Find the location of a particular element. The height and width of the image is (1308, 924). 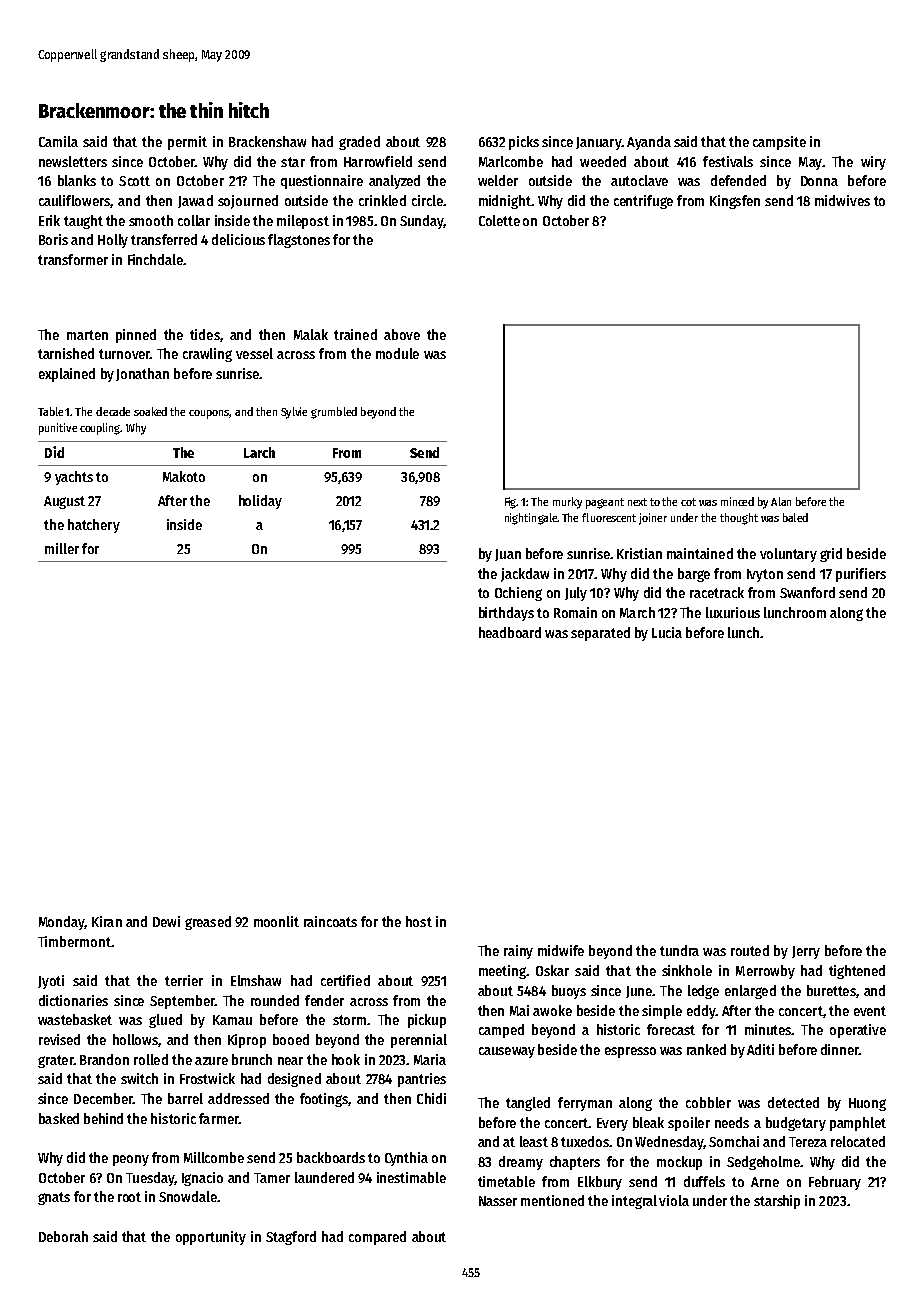

miller is located at coordinates (62, 548).
